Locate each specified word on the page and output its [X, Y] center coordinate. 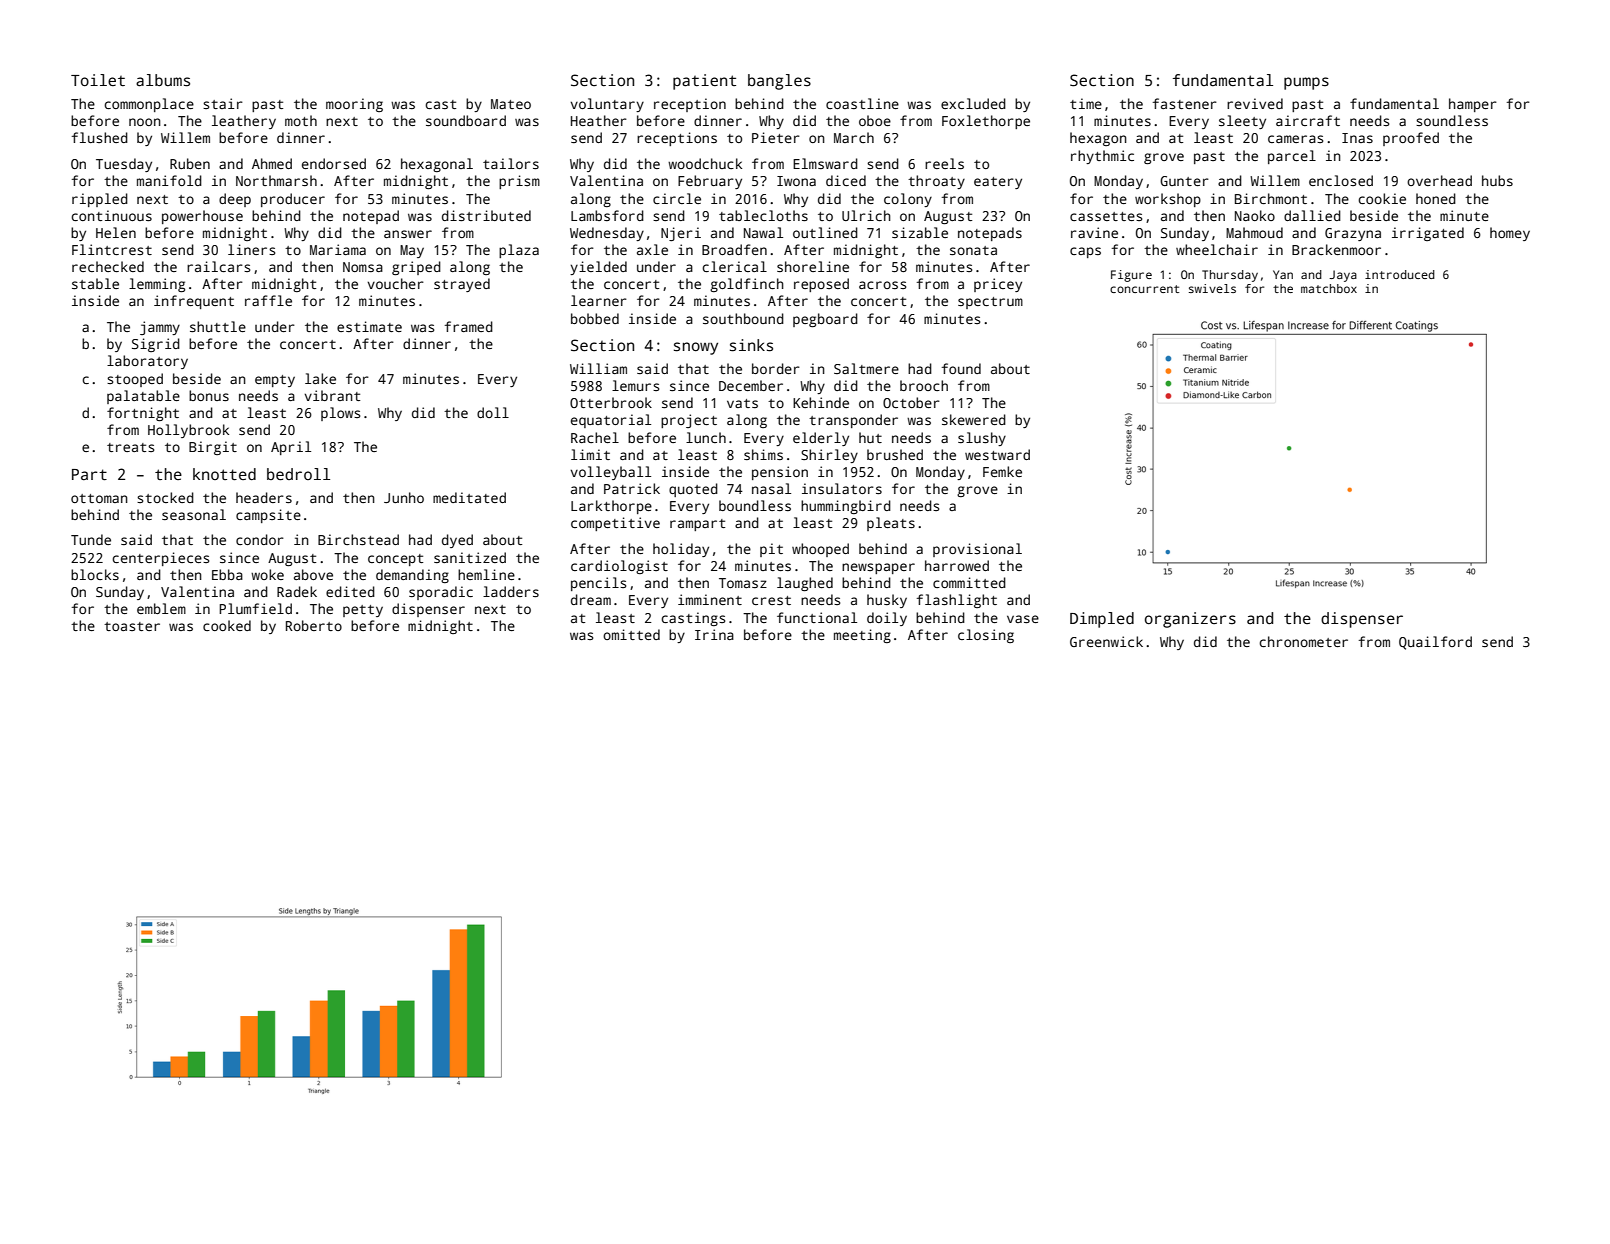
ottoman [99, 498]
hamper [1473, 105]
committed [969, 582]
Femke [1002, 471]
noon [145, 122]
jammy [160, 328]
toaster [132, 626]
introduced [1400, 274]
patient [704, 82]
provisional [977, 550]
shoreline [813, 266]
